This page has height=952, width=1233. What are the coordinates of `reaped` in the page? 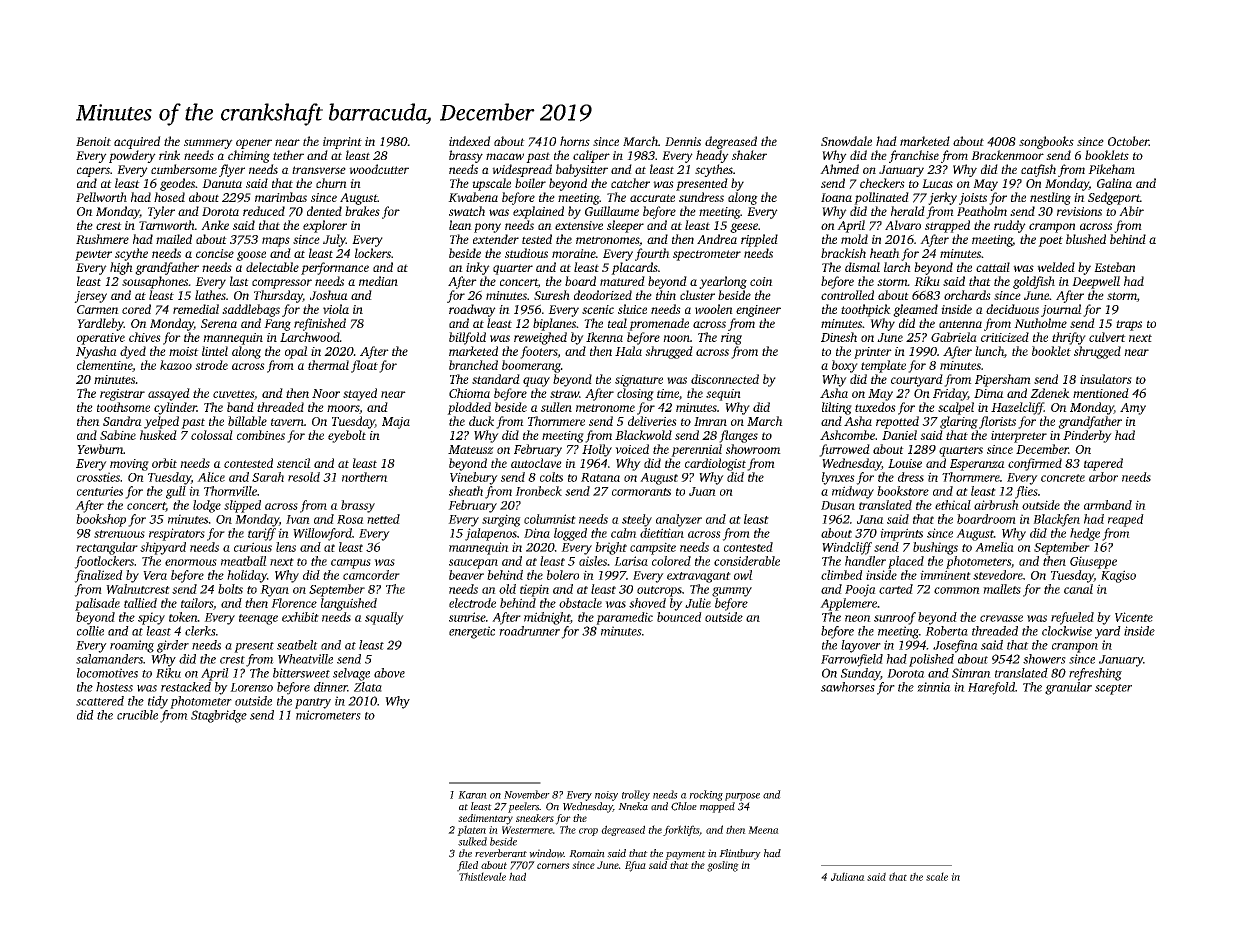 It's located at (1126, 520).
